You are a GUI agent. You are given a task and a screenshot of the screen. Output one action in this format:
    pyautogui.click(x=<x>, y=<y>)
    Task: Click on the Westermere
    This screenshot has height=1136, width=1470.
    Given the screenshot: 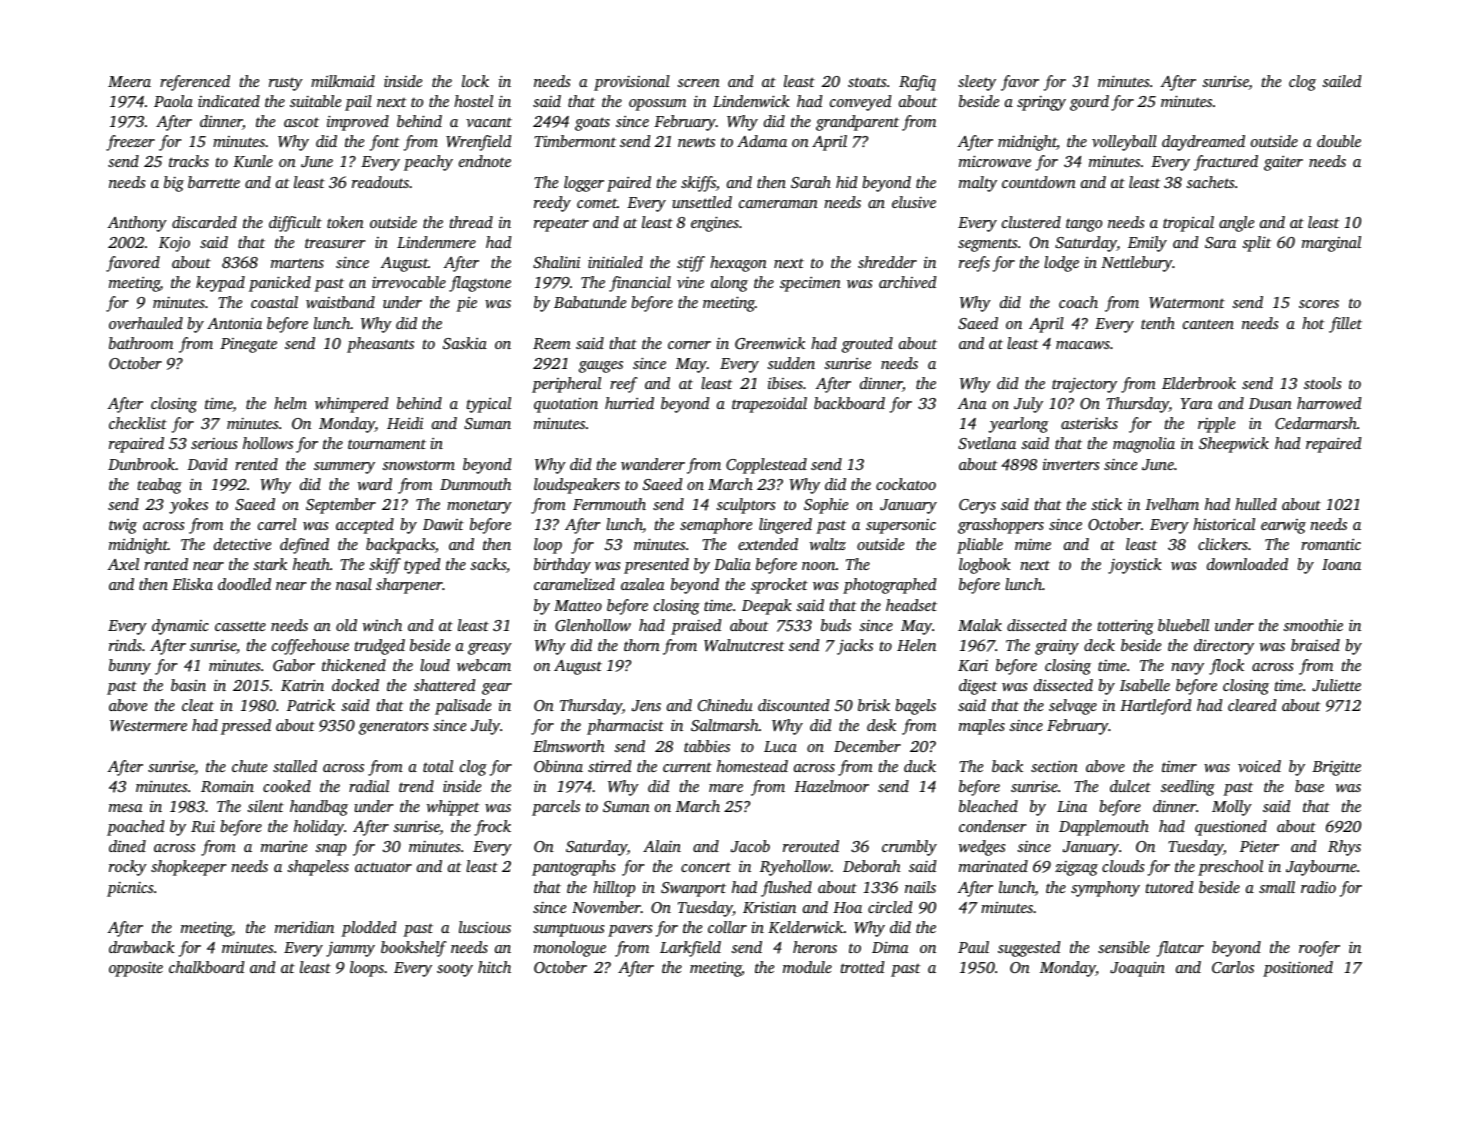 What is the action you would take?
    pyautogui.click(x=148, y=726)
